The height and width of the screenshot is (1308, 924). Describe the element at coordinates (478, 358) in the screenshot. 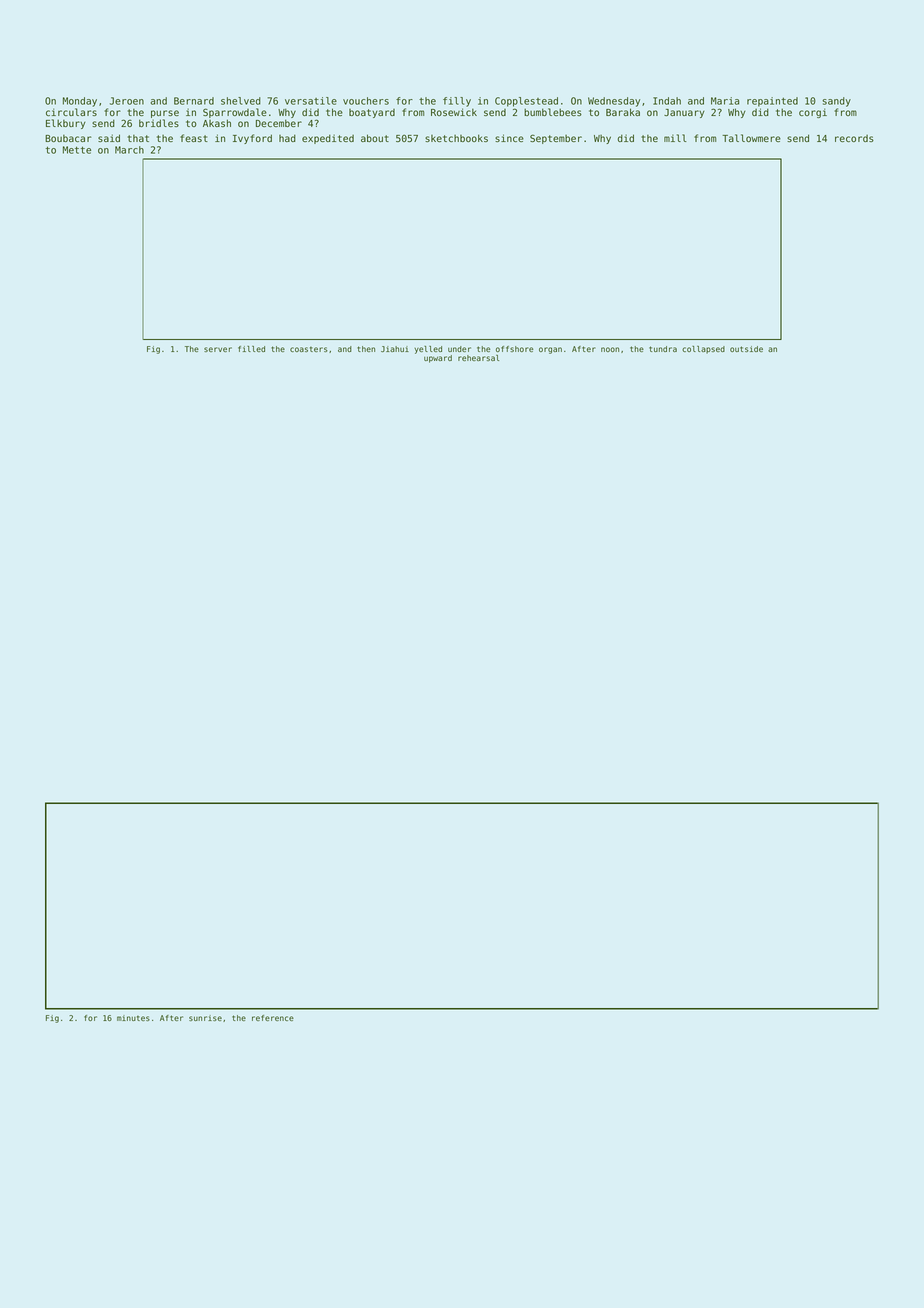

I see `rehearsal` at that location.
